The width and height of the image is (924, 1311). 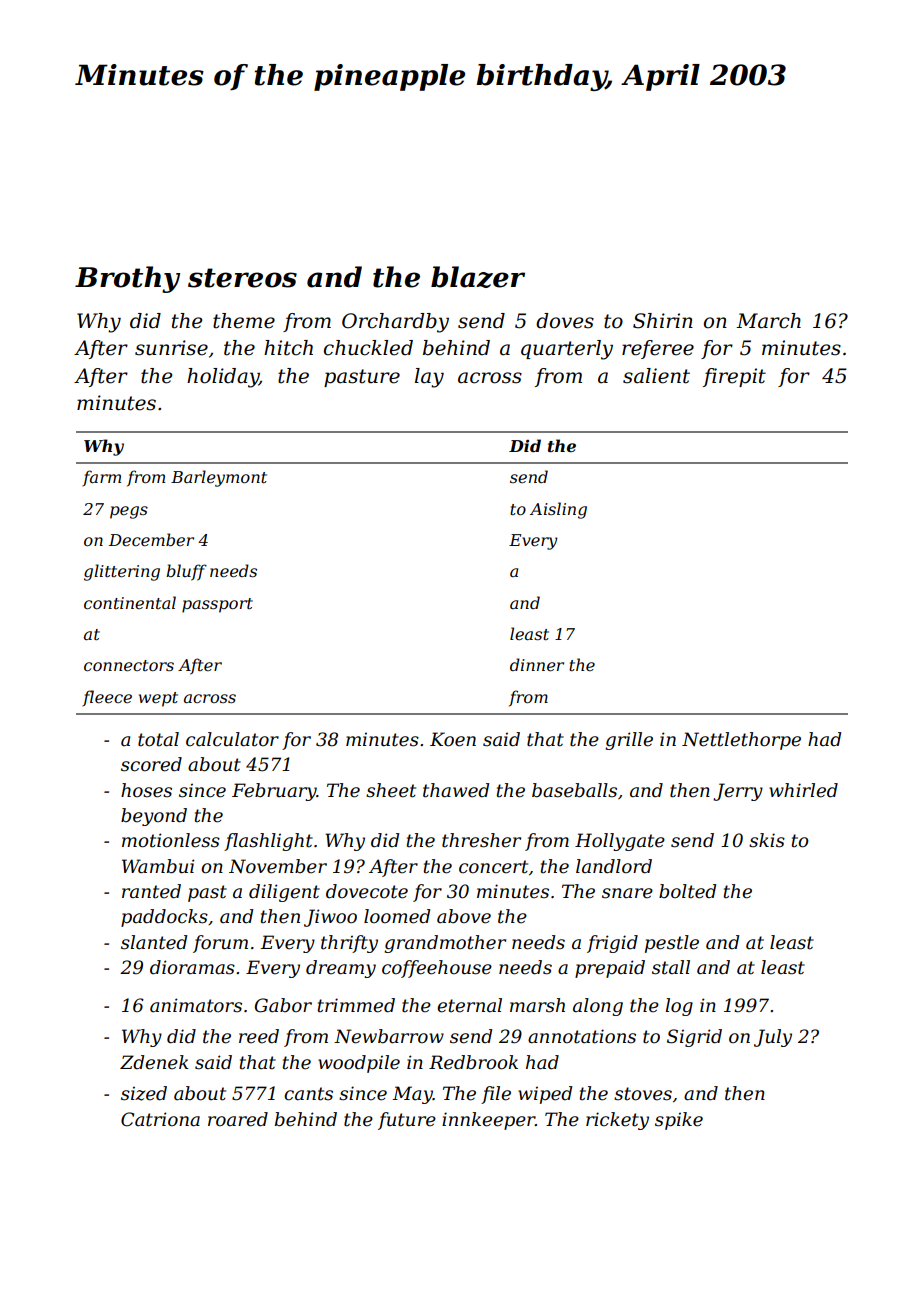 I want to click on farm, so click(x=101, y=478).
